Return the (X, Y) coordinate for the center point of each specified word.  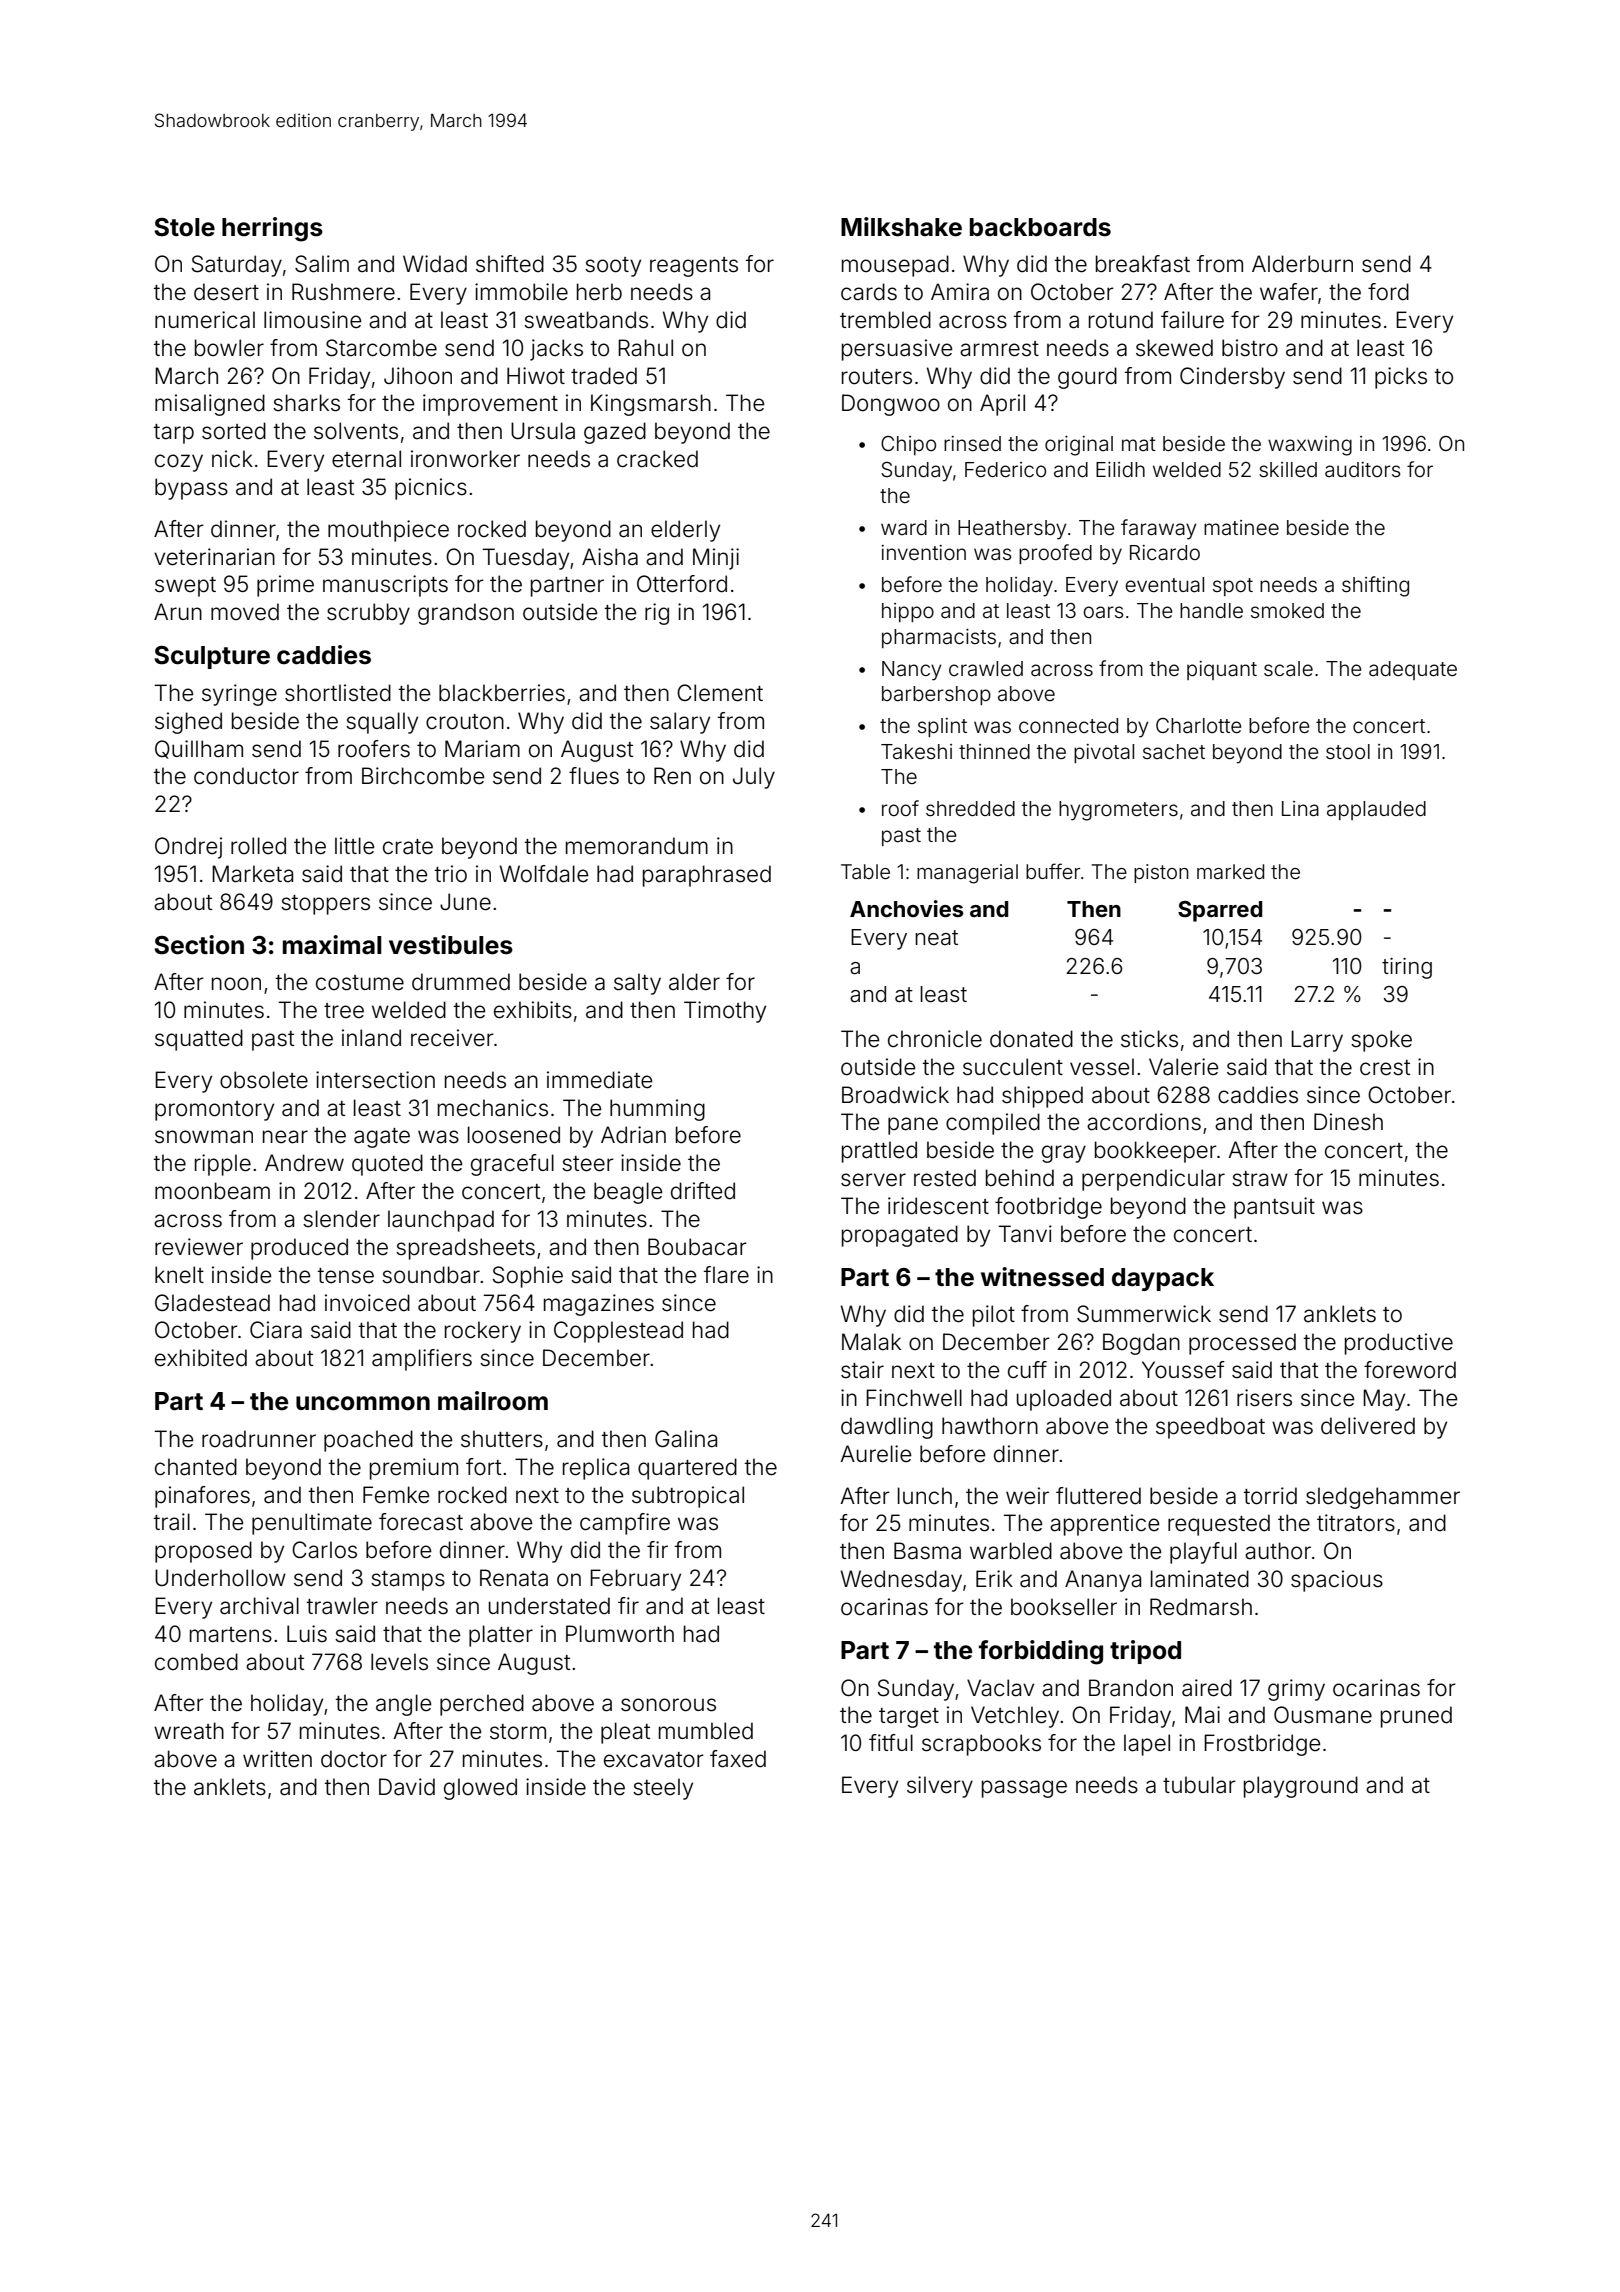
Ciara (276, 1330)
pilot (994, 1316)
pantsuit (1274, 1208)
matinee (1241, 527)
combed (196, 1662)
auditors (1362, 469)
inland (371, 1038)
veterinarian (214, 557)
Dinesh (1348, 1122)
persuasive (897, 350)
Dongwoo (891, 405)
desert (226, 292)
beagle (628, 1193)
